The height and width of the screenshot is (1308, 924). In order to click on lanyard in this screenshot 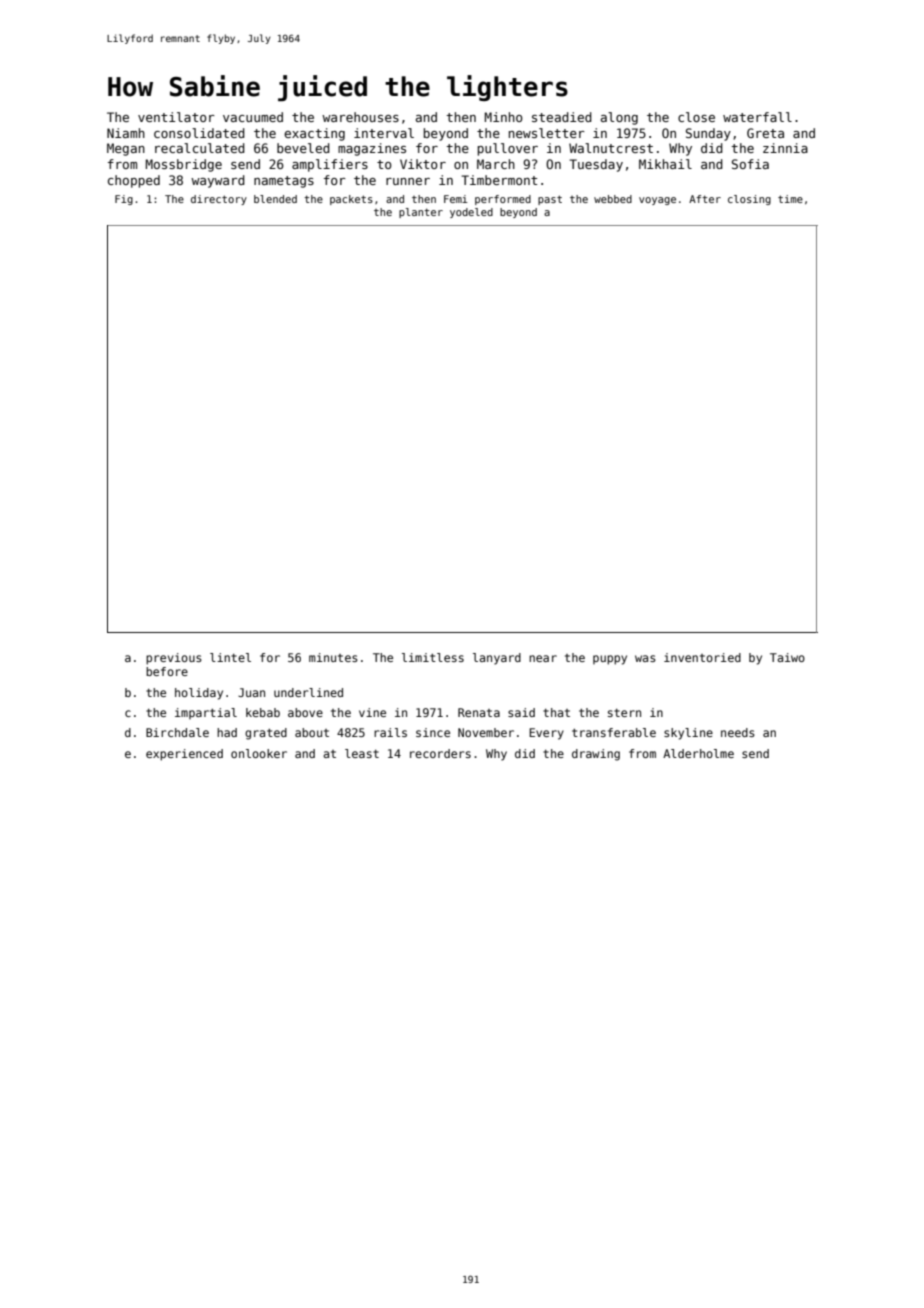, I will do `click(497, 659)`.
